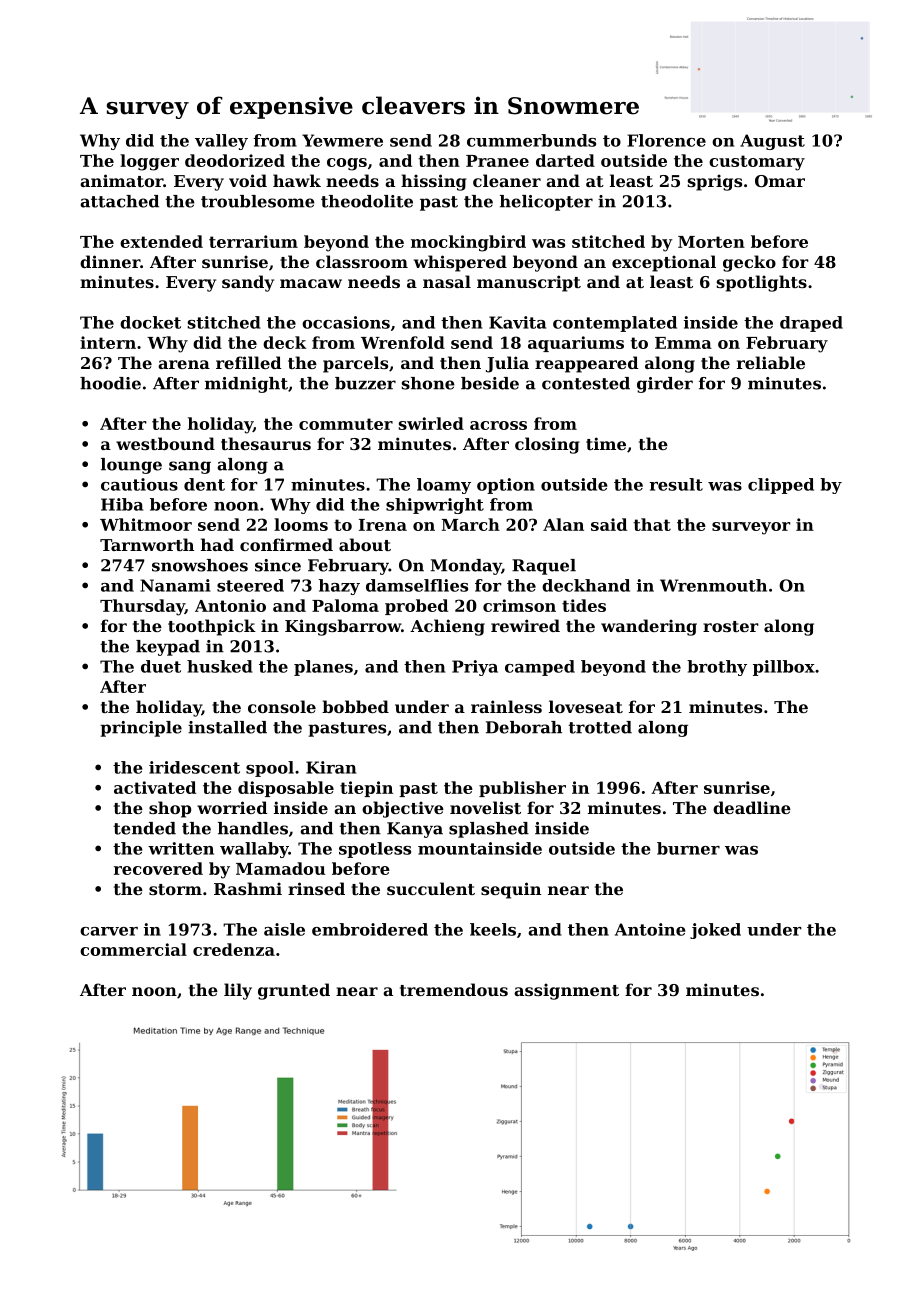 The width and height of the screenshot is (924, 1308). Describe the element at coordinates (715, 182) in the screenshot. I see `sprigs` at that location.
